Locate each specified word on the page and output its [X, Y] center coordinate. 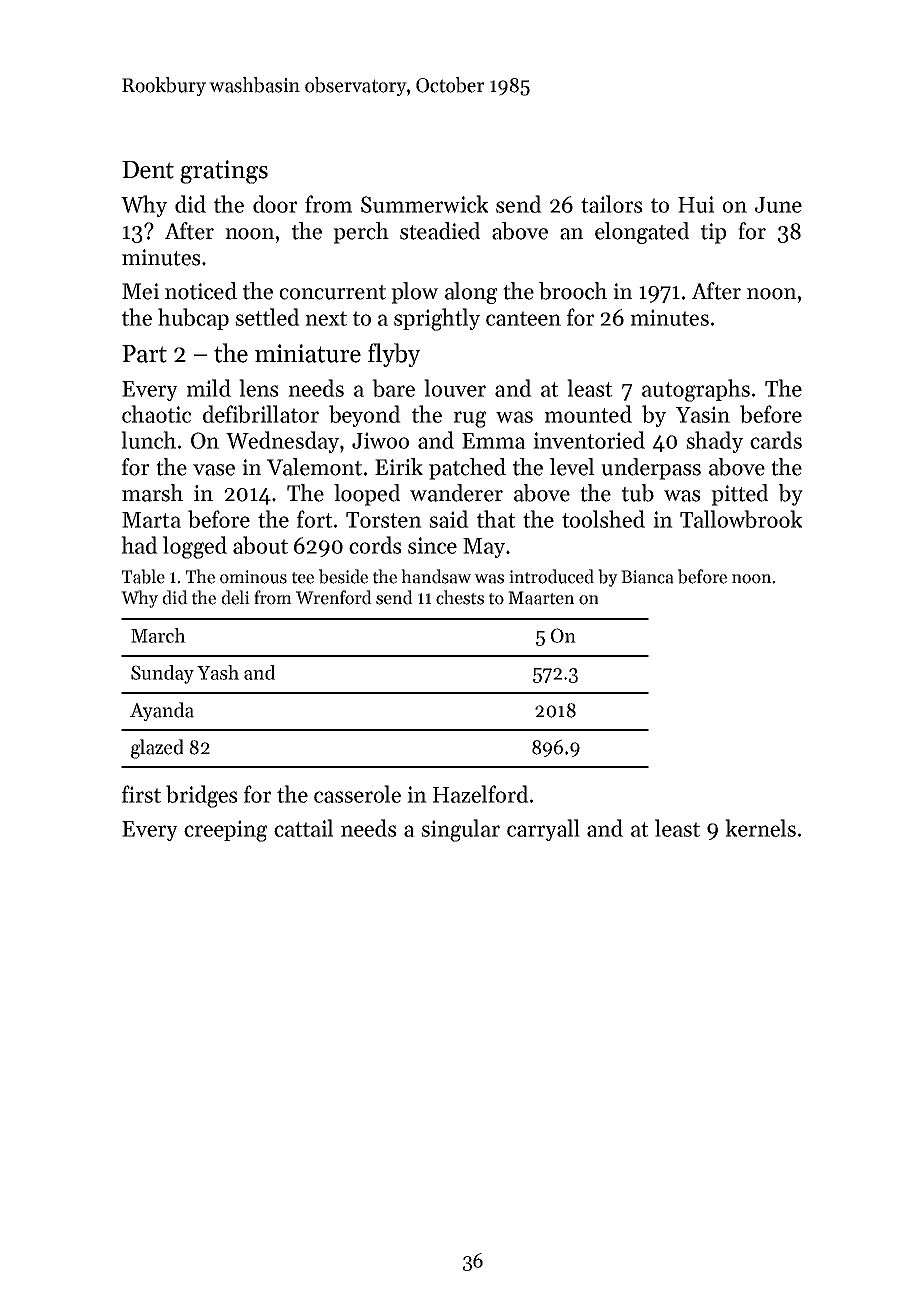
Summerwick [424, 204]
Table [143, 576]
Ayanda [162, 711]
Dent [148, 170]
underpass [651, 469]
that [496, 519]
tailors [612, 204]
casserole [357, 794]
